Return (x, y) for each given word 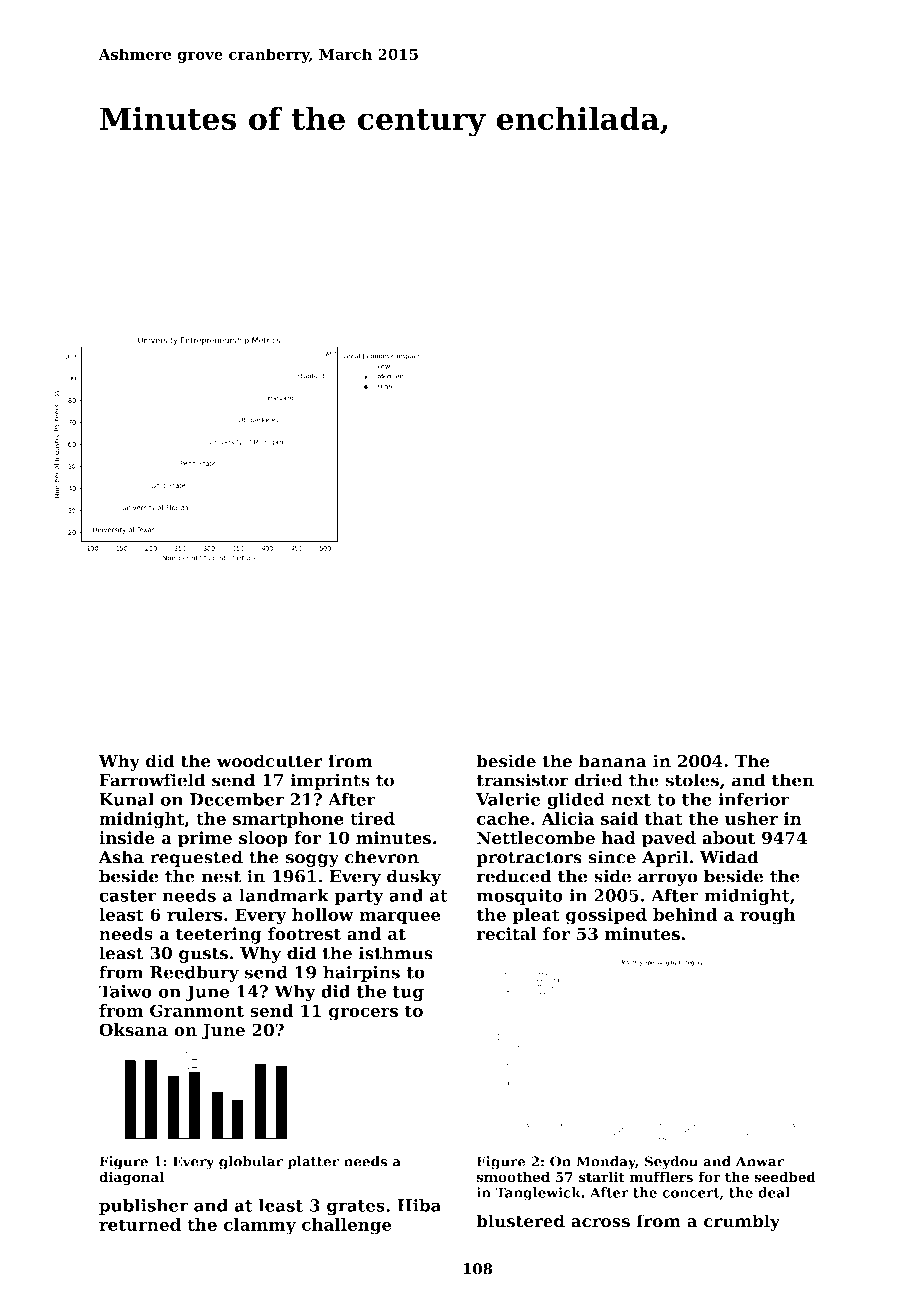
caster (128, 896)
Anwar (760, 1161)
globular (251, 1163)
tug (408, 994)
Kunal (127, 799)
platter (313, 1163)
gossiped (606, 916)
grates (356, 1208)
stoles (692, 780)
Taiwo (125, 991)
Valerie (508, 799)
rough (767, 916)
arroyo (668, 879)
